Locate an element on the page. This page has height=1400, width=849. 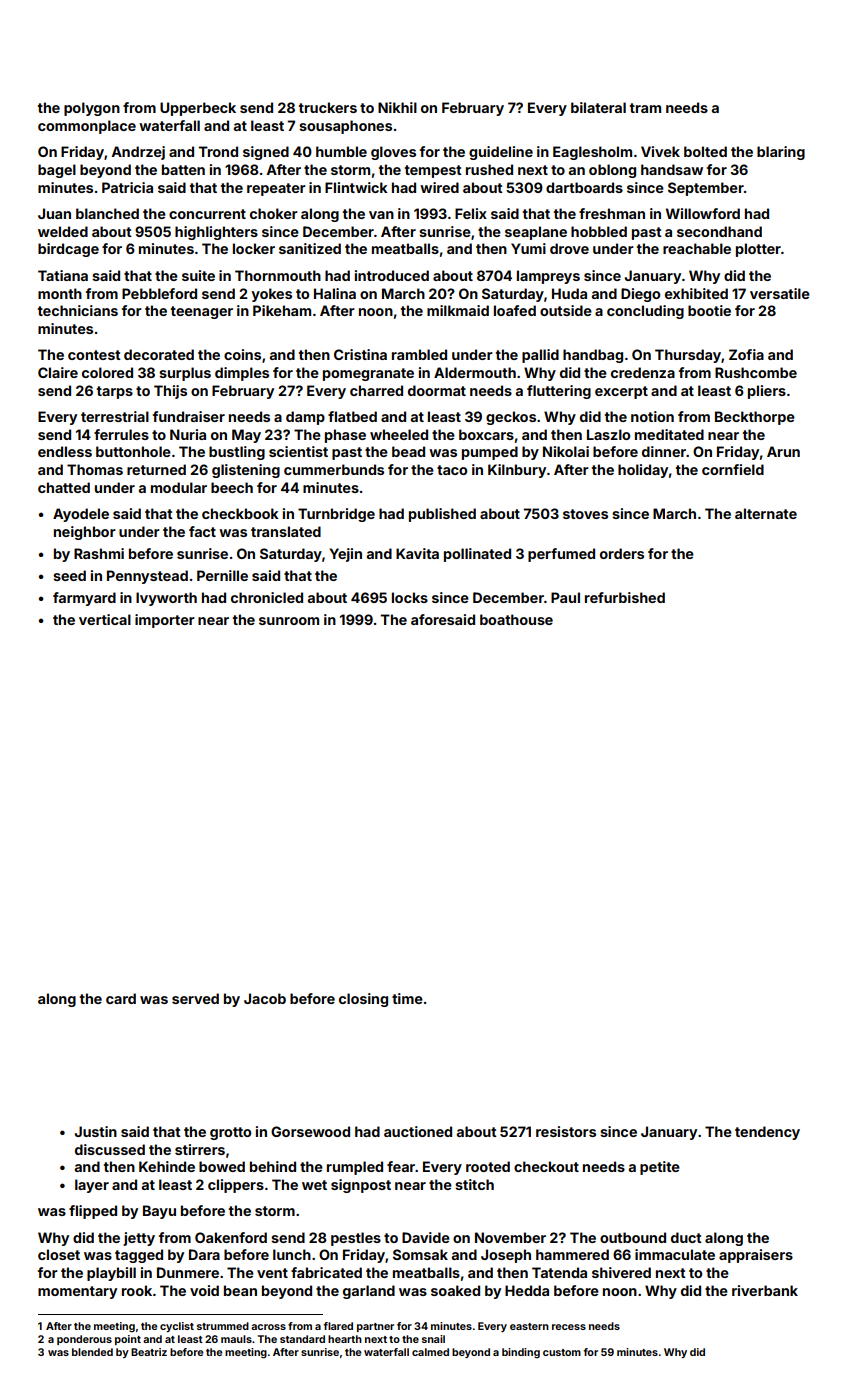
vertical is located at coordinates (105, 619).
